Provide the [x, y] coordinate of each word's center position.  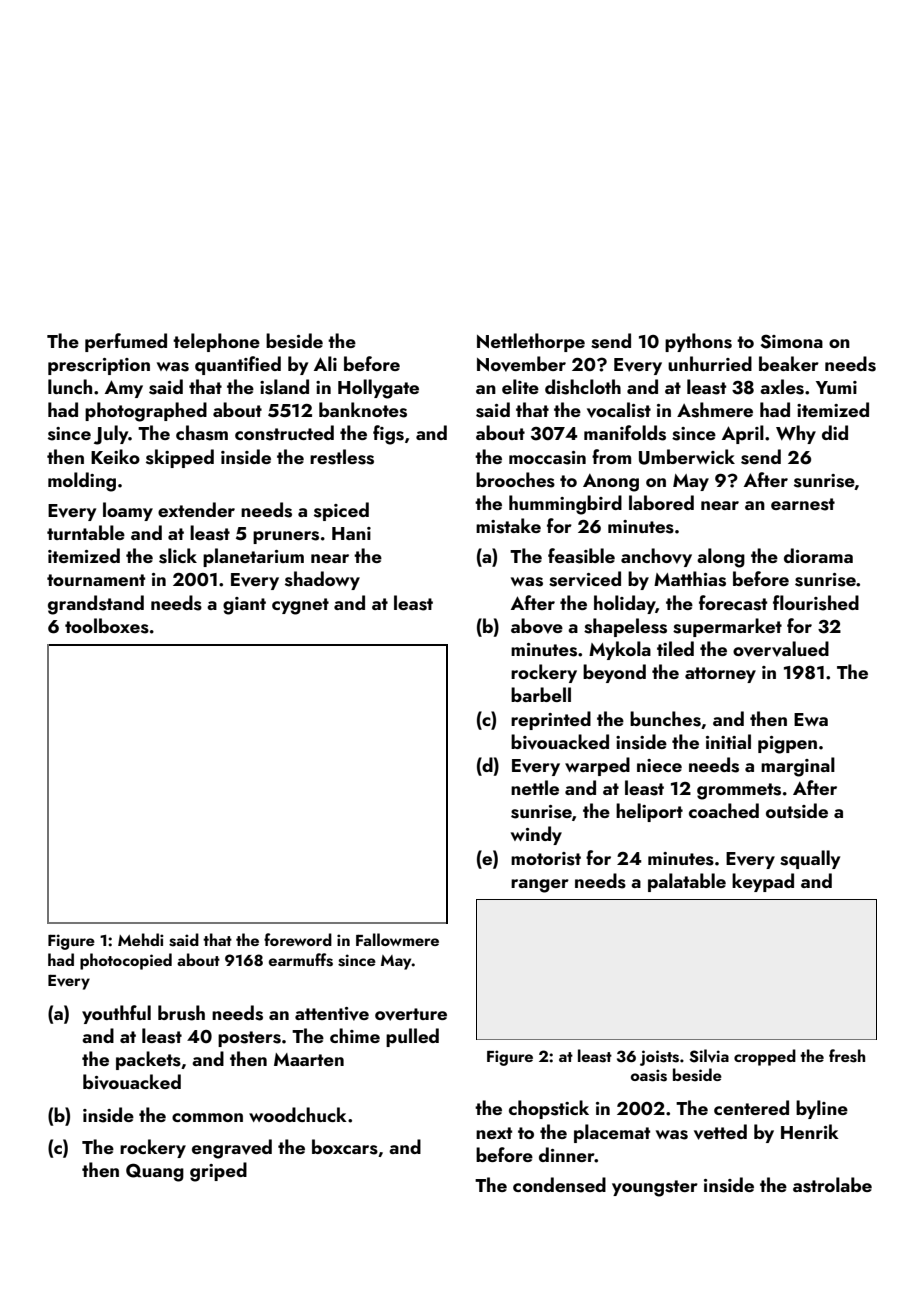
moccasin [547, 458]
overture [411, 1014]
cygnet [300, 606]
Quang [155, 1172]
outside [797, 811]
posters [249, 1039]
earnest [803, 504]
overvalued [781, 649]
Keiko [115, 456]
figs [388, 435]
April [743, 434]
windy [536, 835]
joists [659, 1058]
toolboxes [107, 626]
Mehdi [141, 939]
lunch [70, 386]
